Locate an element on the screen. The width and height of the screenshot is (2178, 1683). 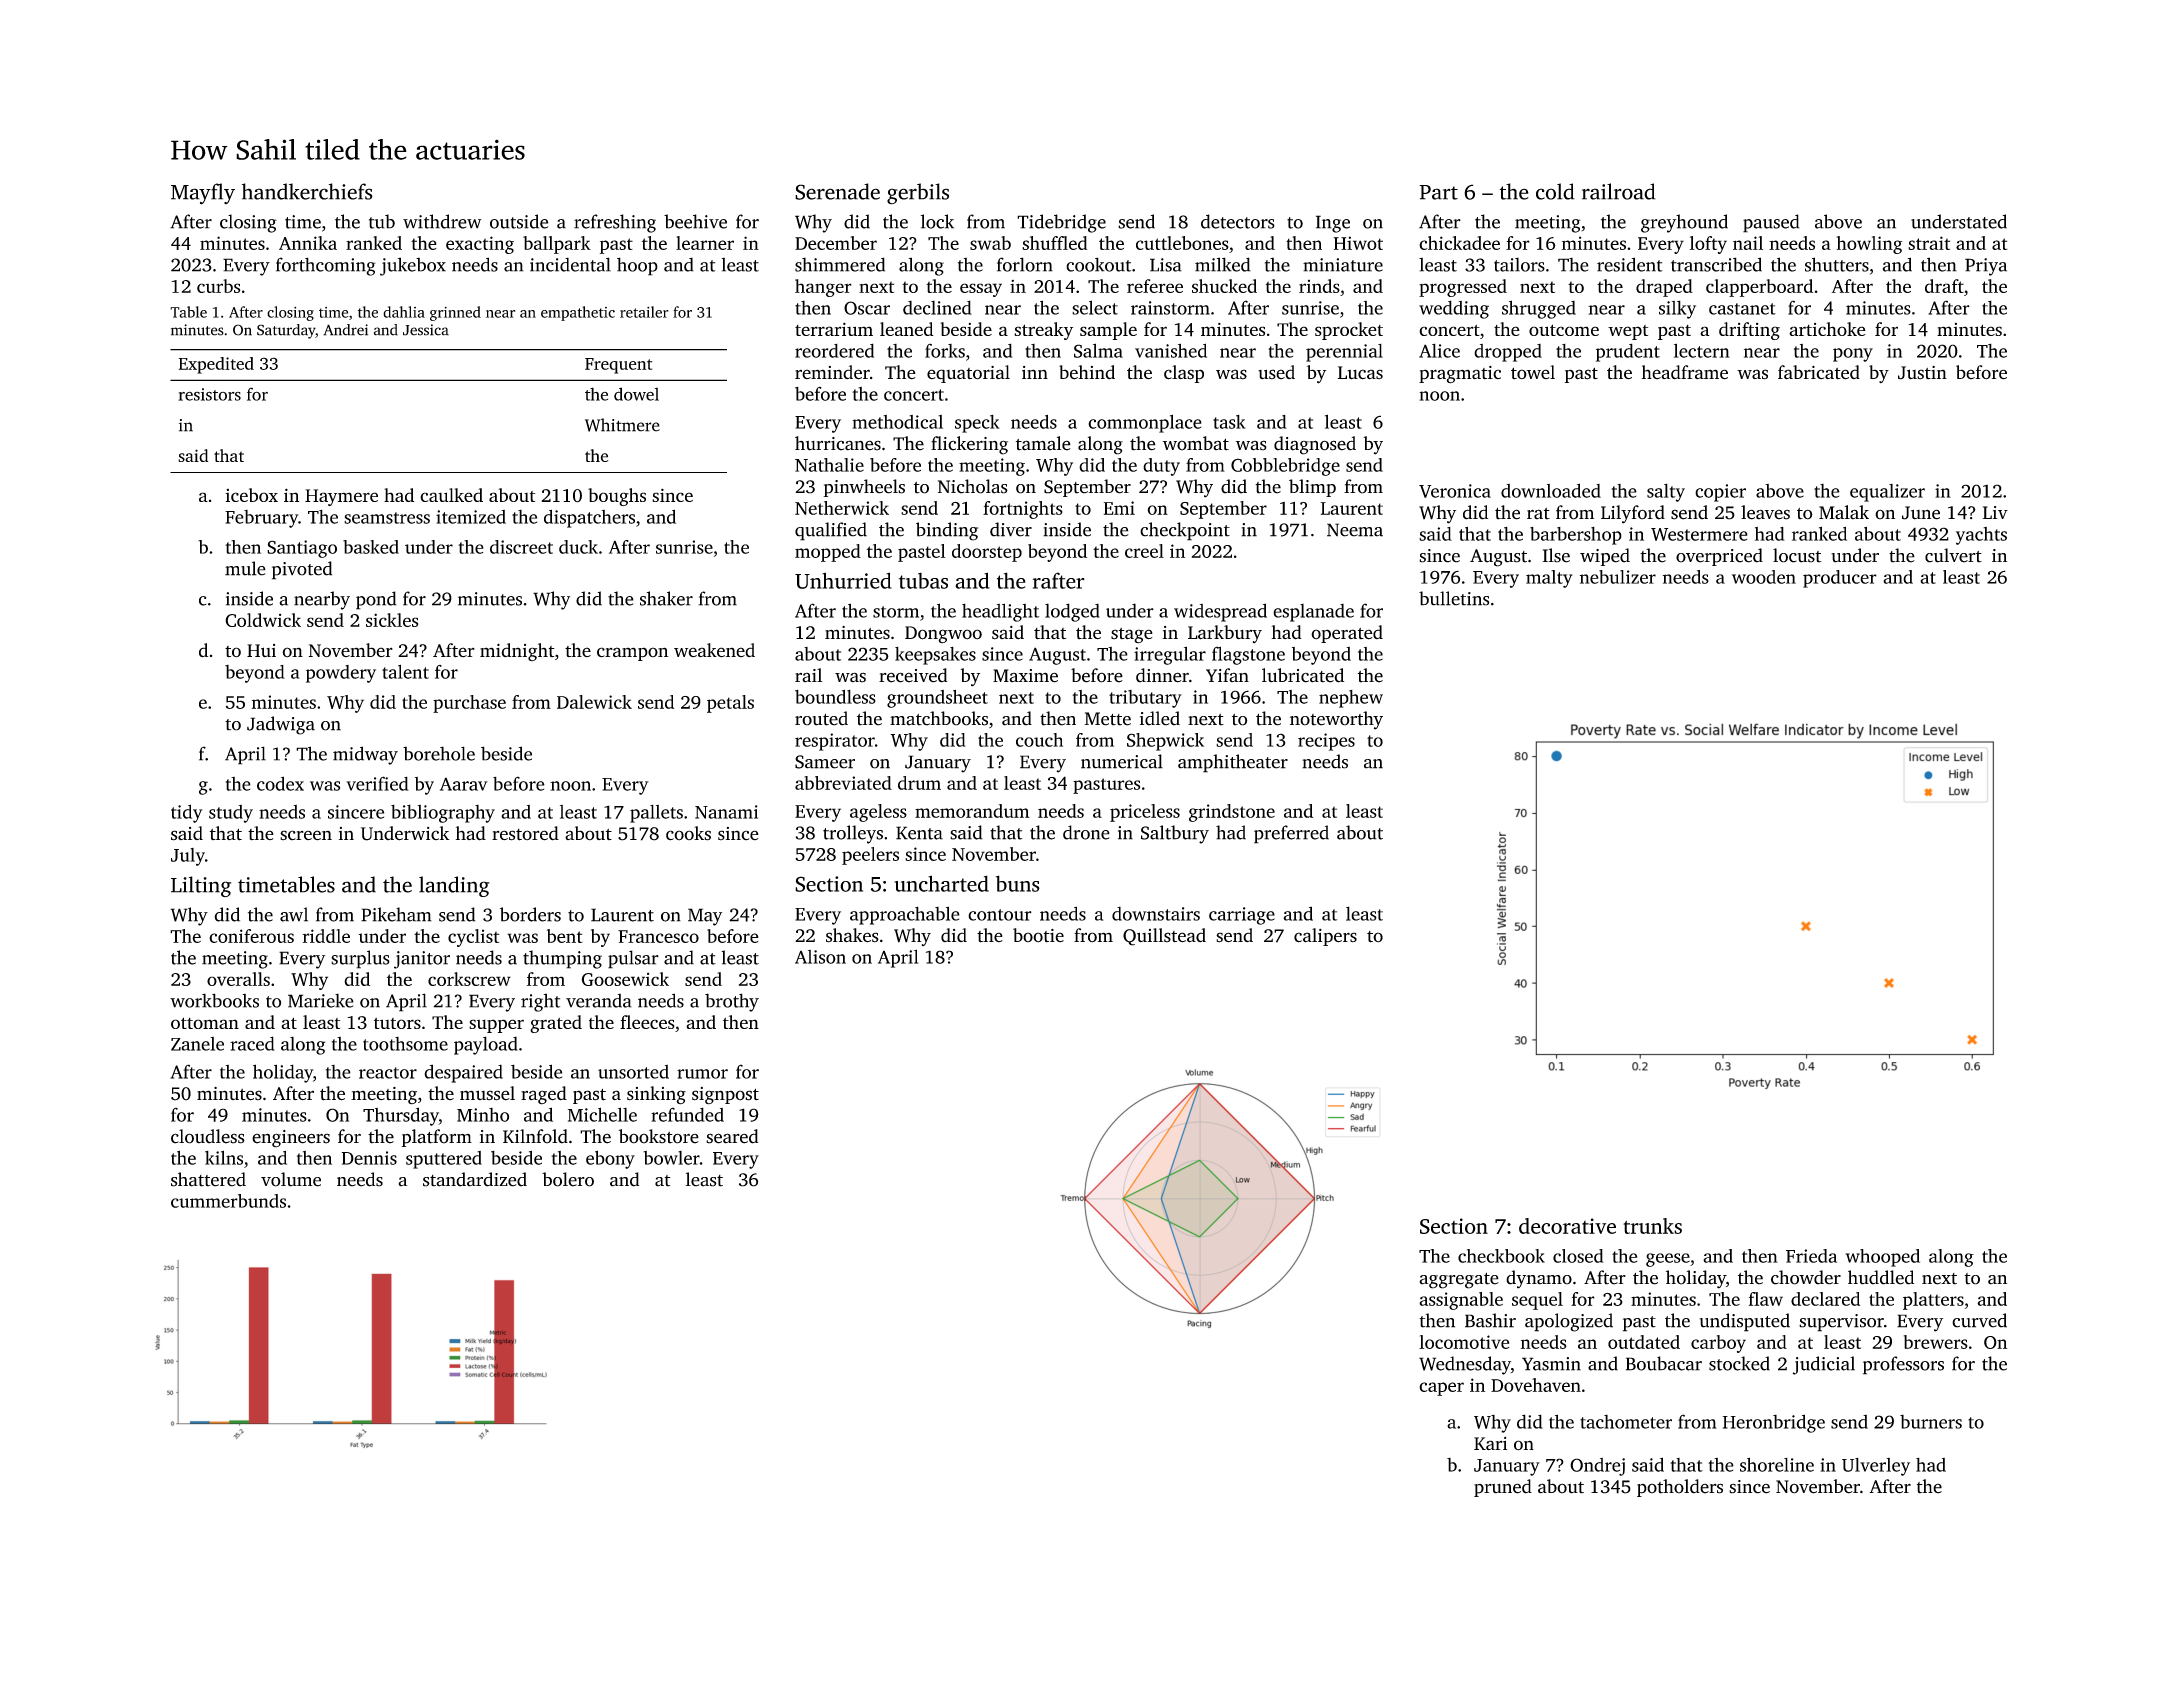
standardized is located at coordinates (475, 1179).
